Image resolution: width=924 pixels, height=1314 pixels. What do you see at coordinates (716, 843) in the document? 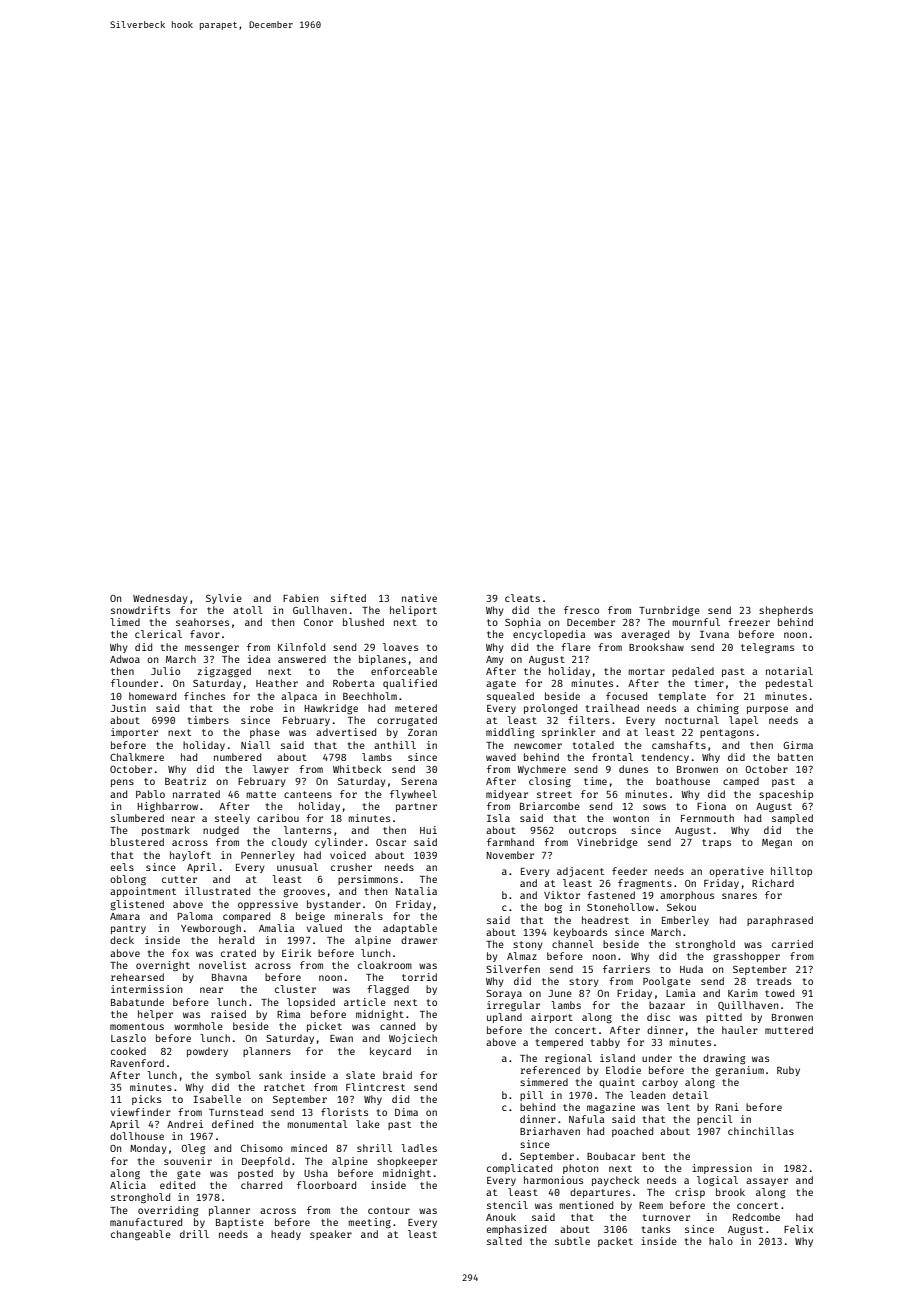
I see `traps` at bounding box center [716, 843].
